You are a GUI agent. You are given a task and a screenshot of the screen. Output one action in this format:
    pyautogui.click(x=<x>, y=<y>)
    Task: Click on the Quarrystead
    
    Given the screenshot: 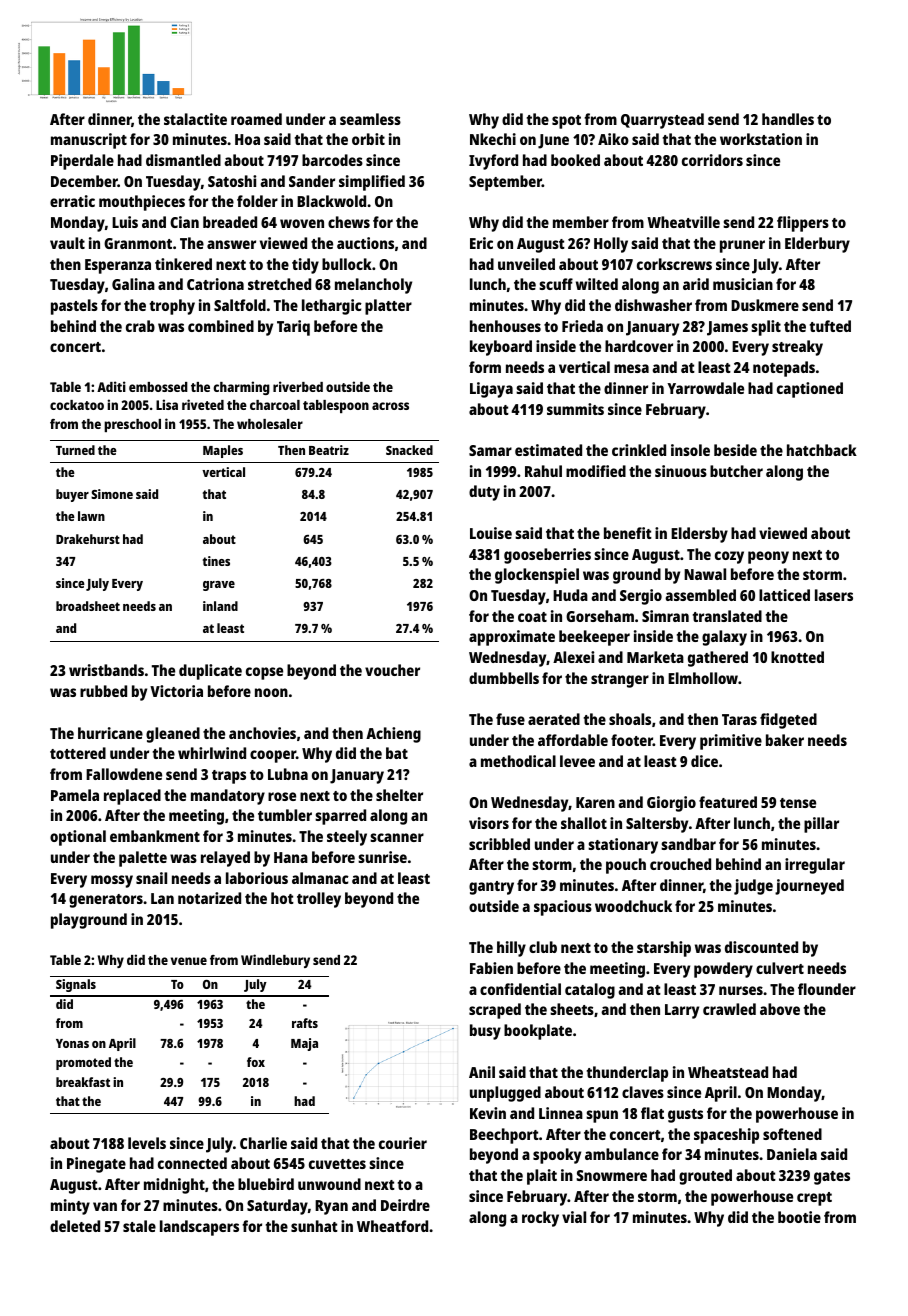 What is the action you would take?
    pyautogui.click(x=662, y=121)
